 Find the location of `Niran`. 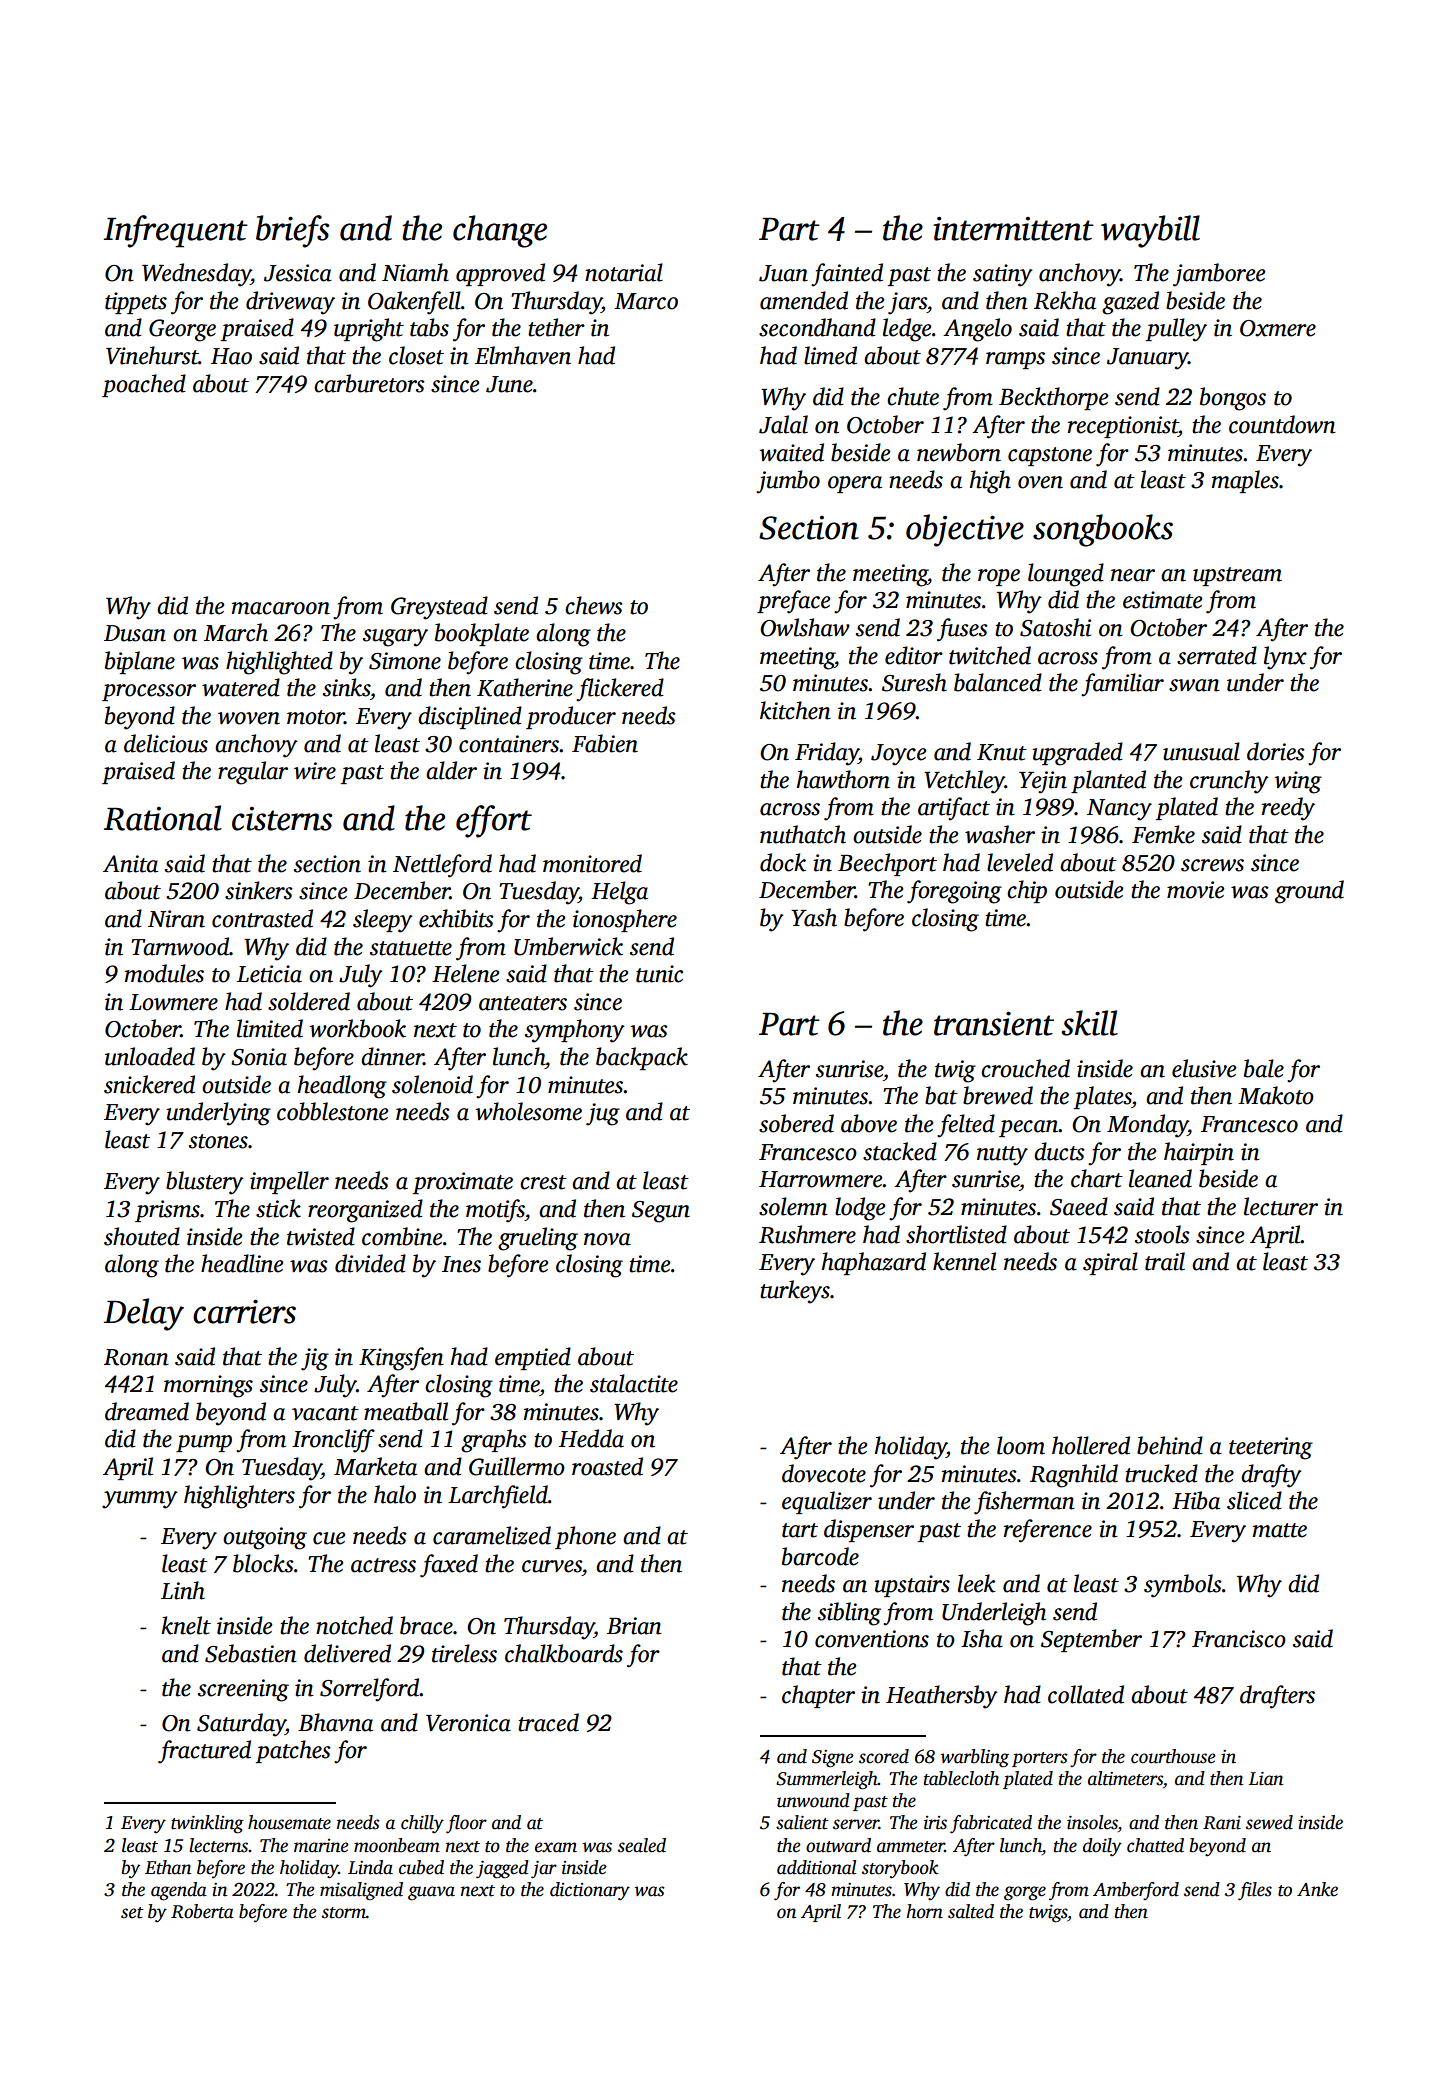

Niran is located at coordinates (176, 919).
